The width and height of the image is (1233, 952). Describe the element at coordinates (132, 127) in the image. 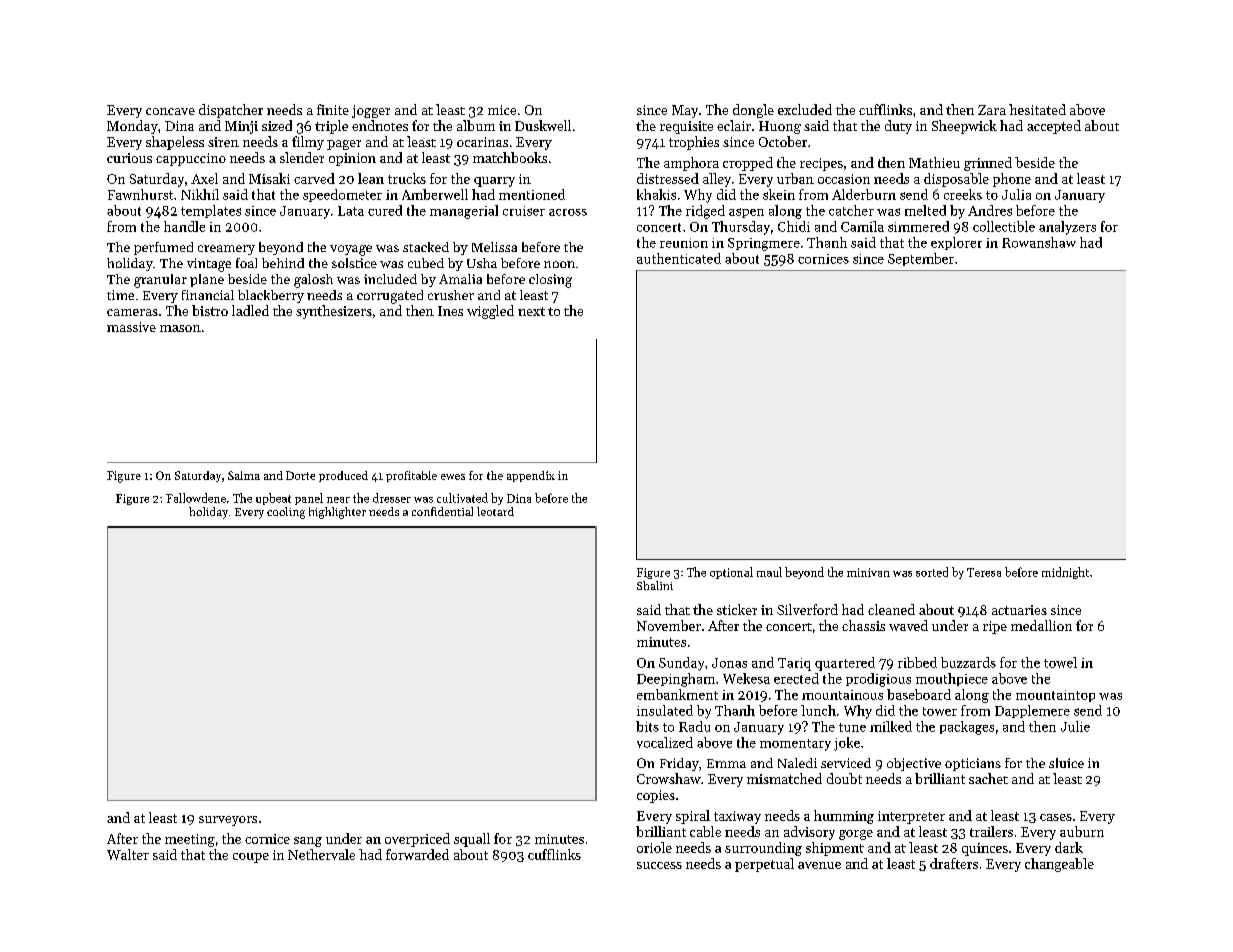

I see `Monday` at that location.
